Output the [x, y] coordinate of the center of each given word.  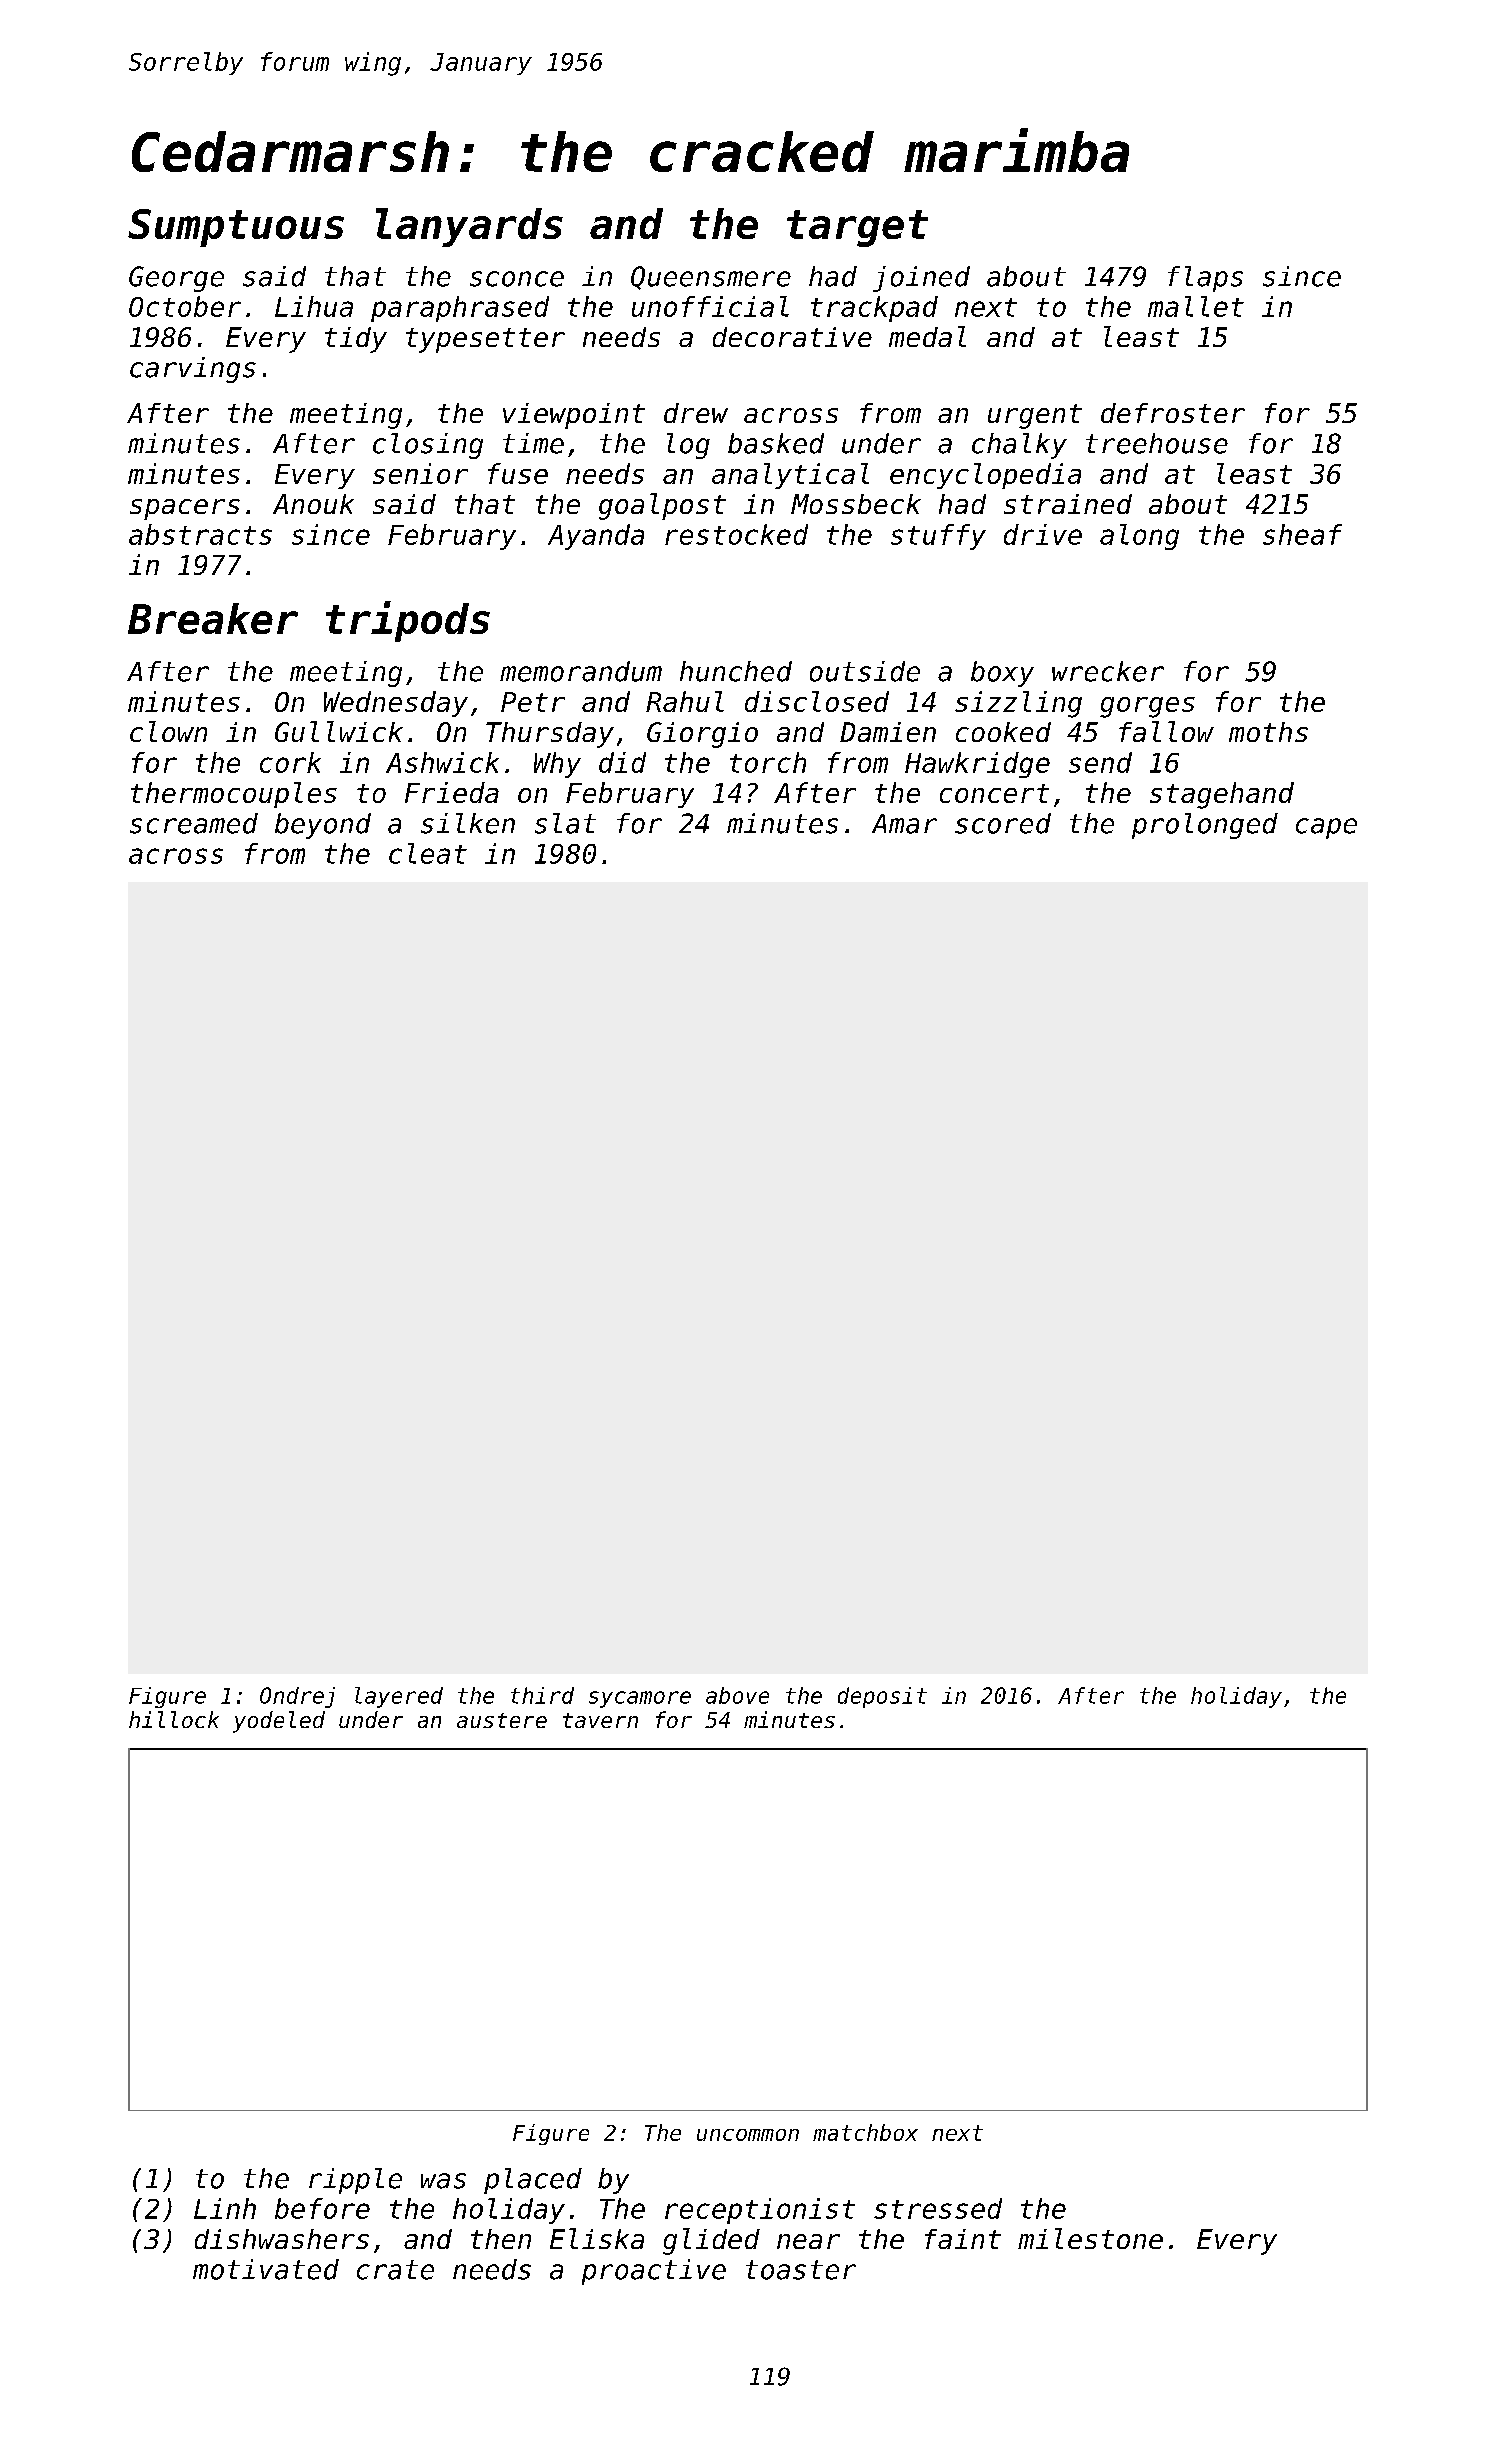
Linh [225, 2208]
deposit [882, 1697]
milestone [1090, 2238]
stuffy [938, 537]
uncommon [748, 2135]
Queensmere [711, 278]
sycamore [640, 1699]
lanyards [469, 227]
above [737, 1695]
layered [399, 1697]
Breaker [213, 618]
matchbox [865, 2132]
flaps [1205, 279]
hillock [174, 1719]
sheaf [1302, 534]
